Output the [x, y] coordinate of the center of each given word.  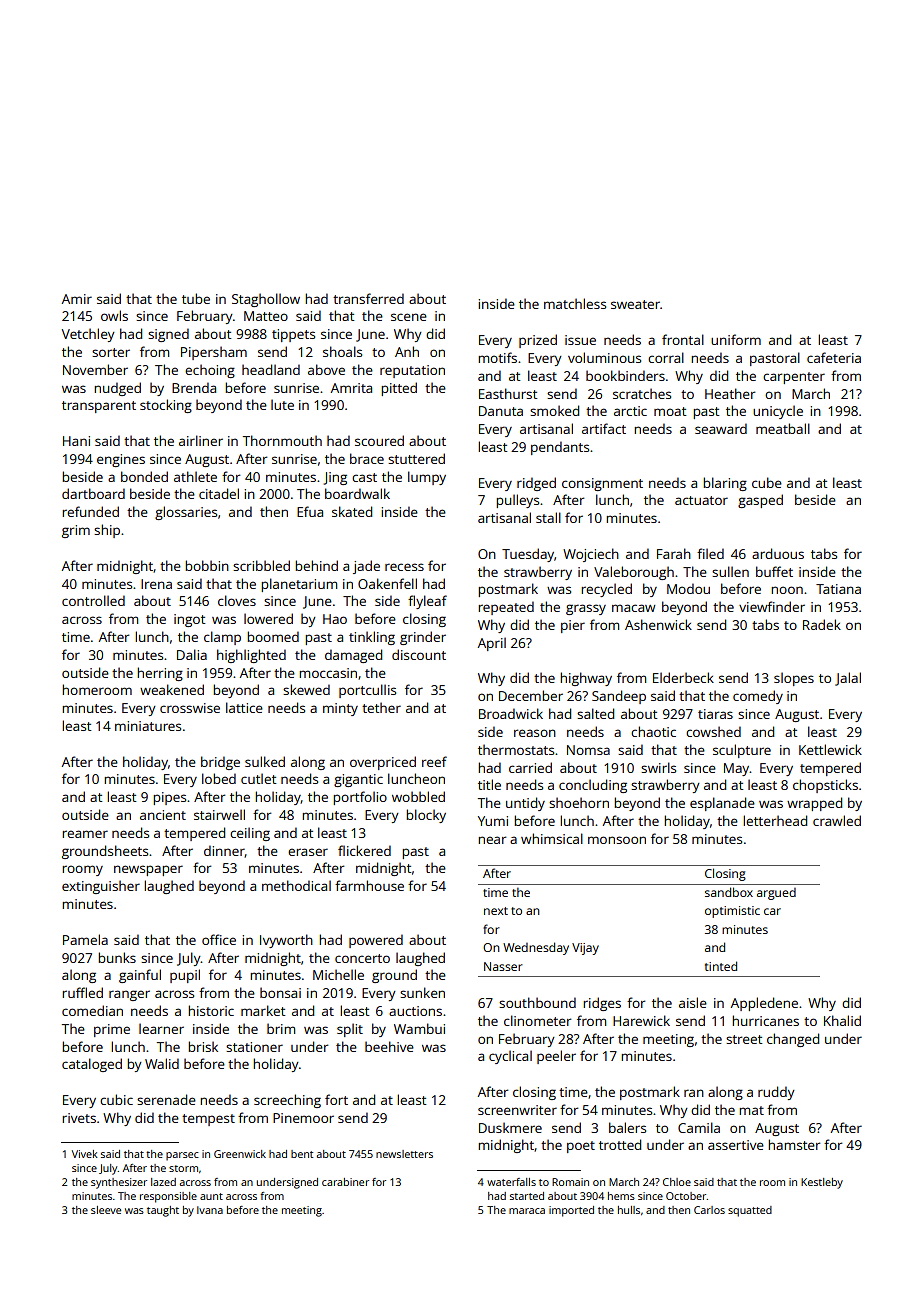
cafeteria [834, 357]
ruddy [776, 1093]
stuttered [416, 458]
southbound [537, 1002]
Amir [77, 299]
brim [281, 1028]
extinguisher [101, 887]
